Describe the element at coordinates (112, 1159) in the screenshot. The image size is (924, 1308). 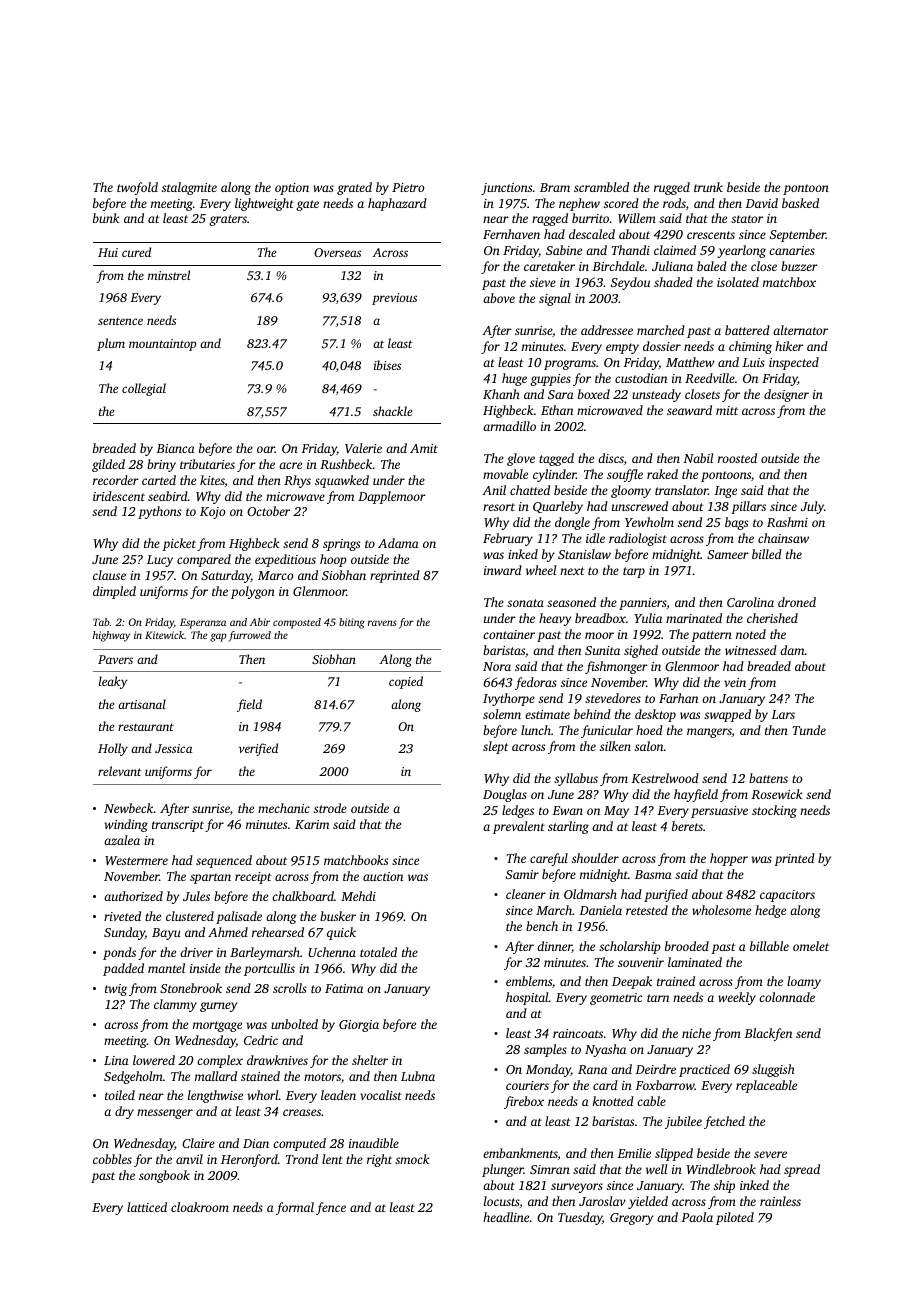
I see `cobbles` at that location.
